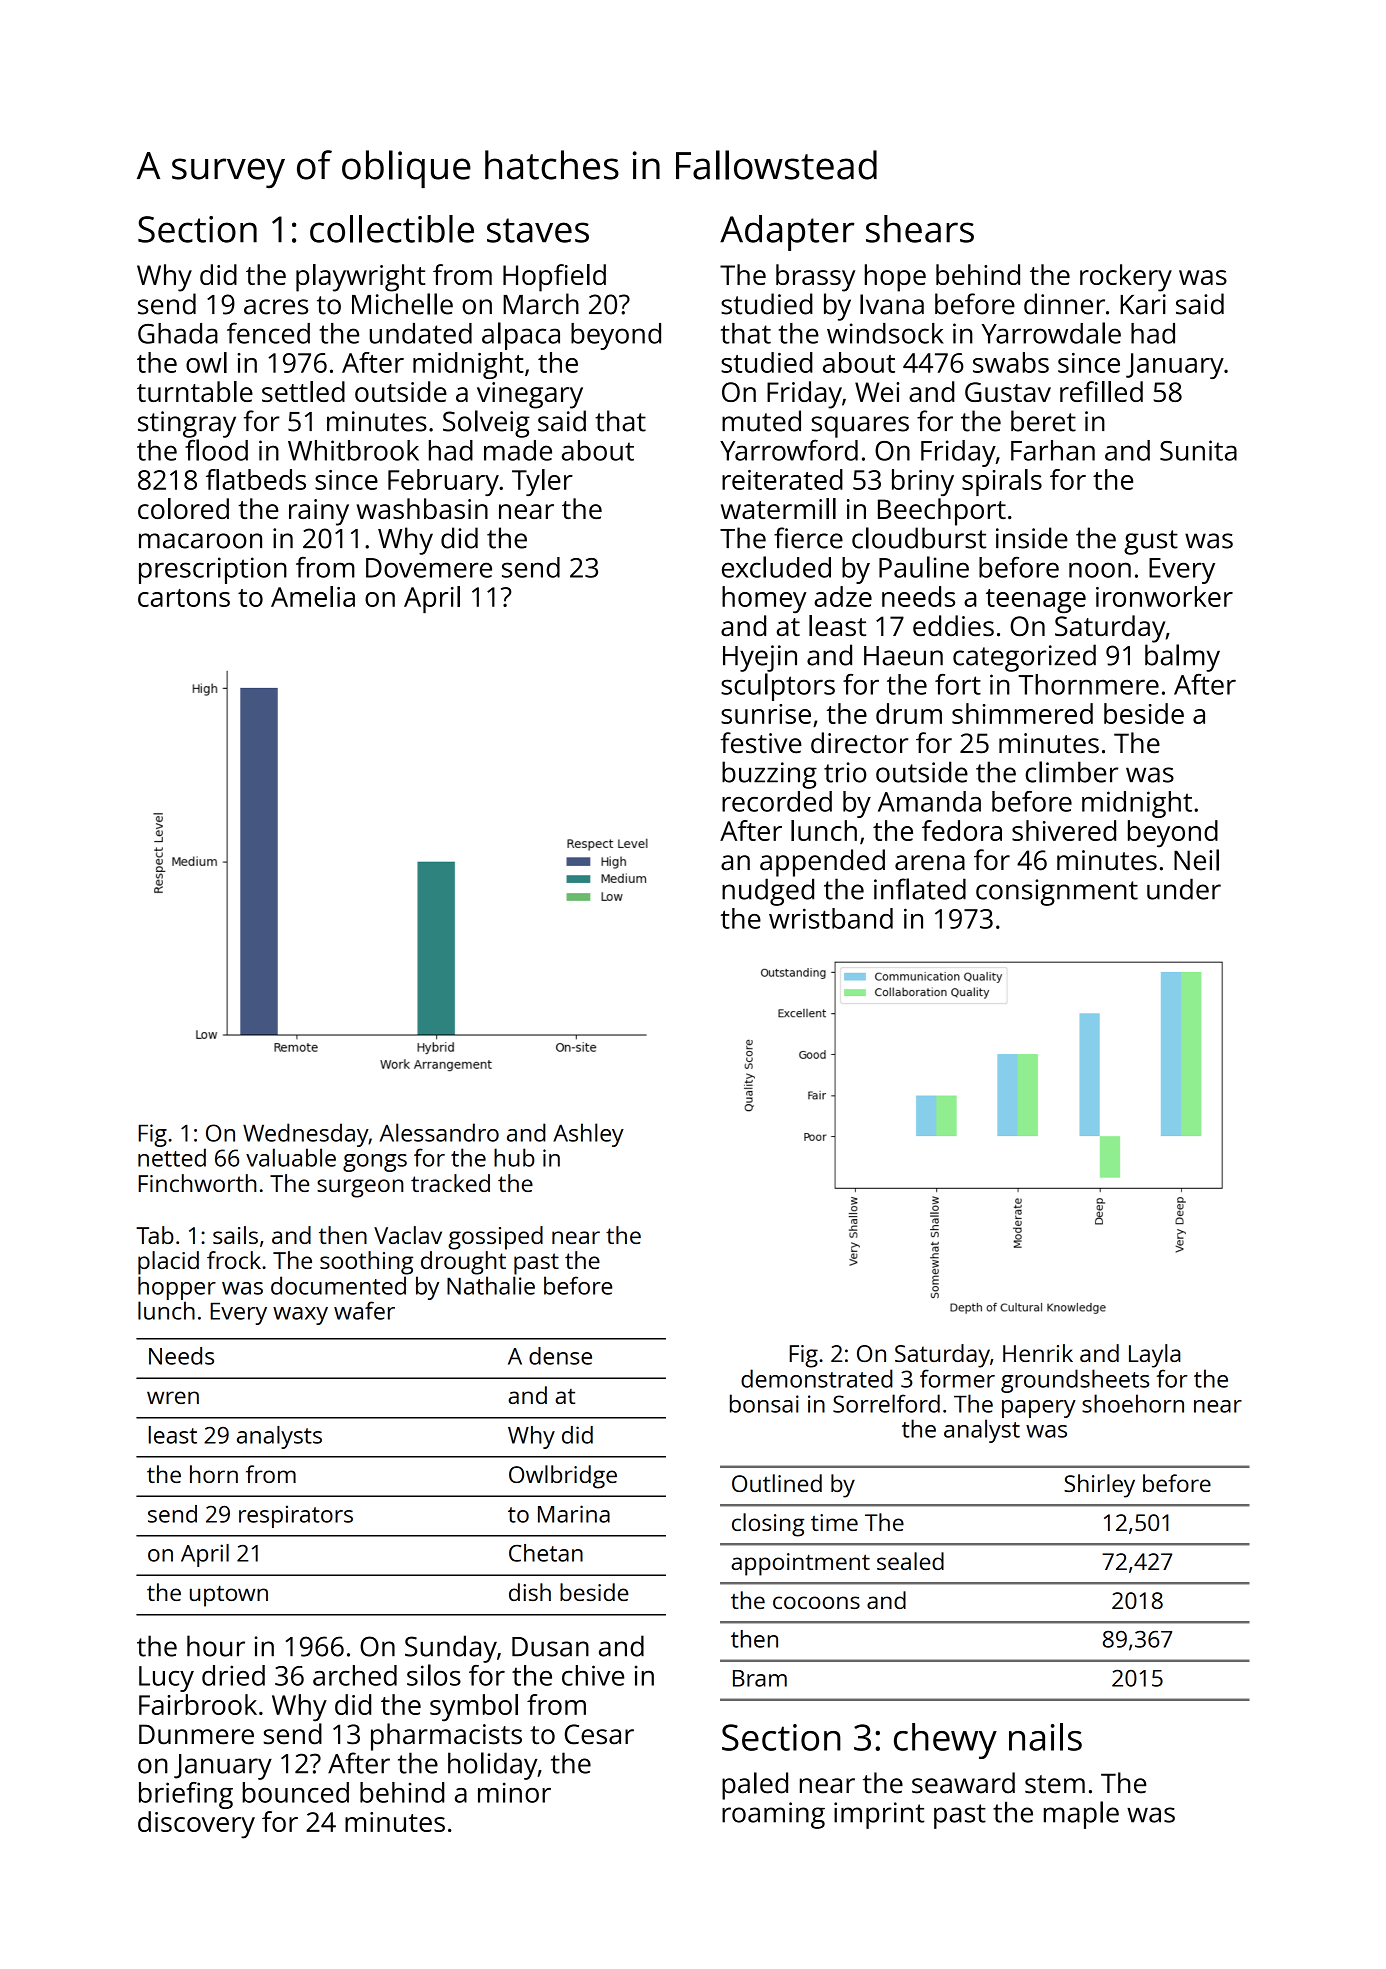 The image size is (1386, 1969). What do you see at coordinates (1022, 713) in the page?
I see `shimmered` at bounding box center [1022, 713].
